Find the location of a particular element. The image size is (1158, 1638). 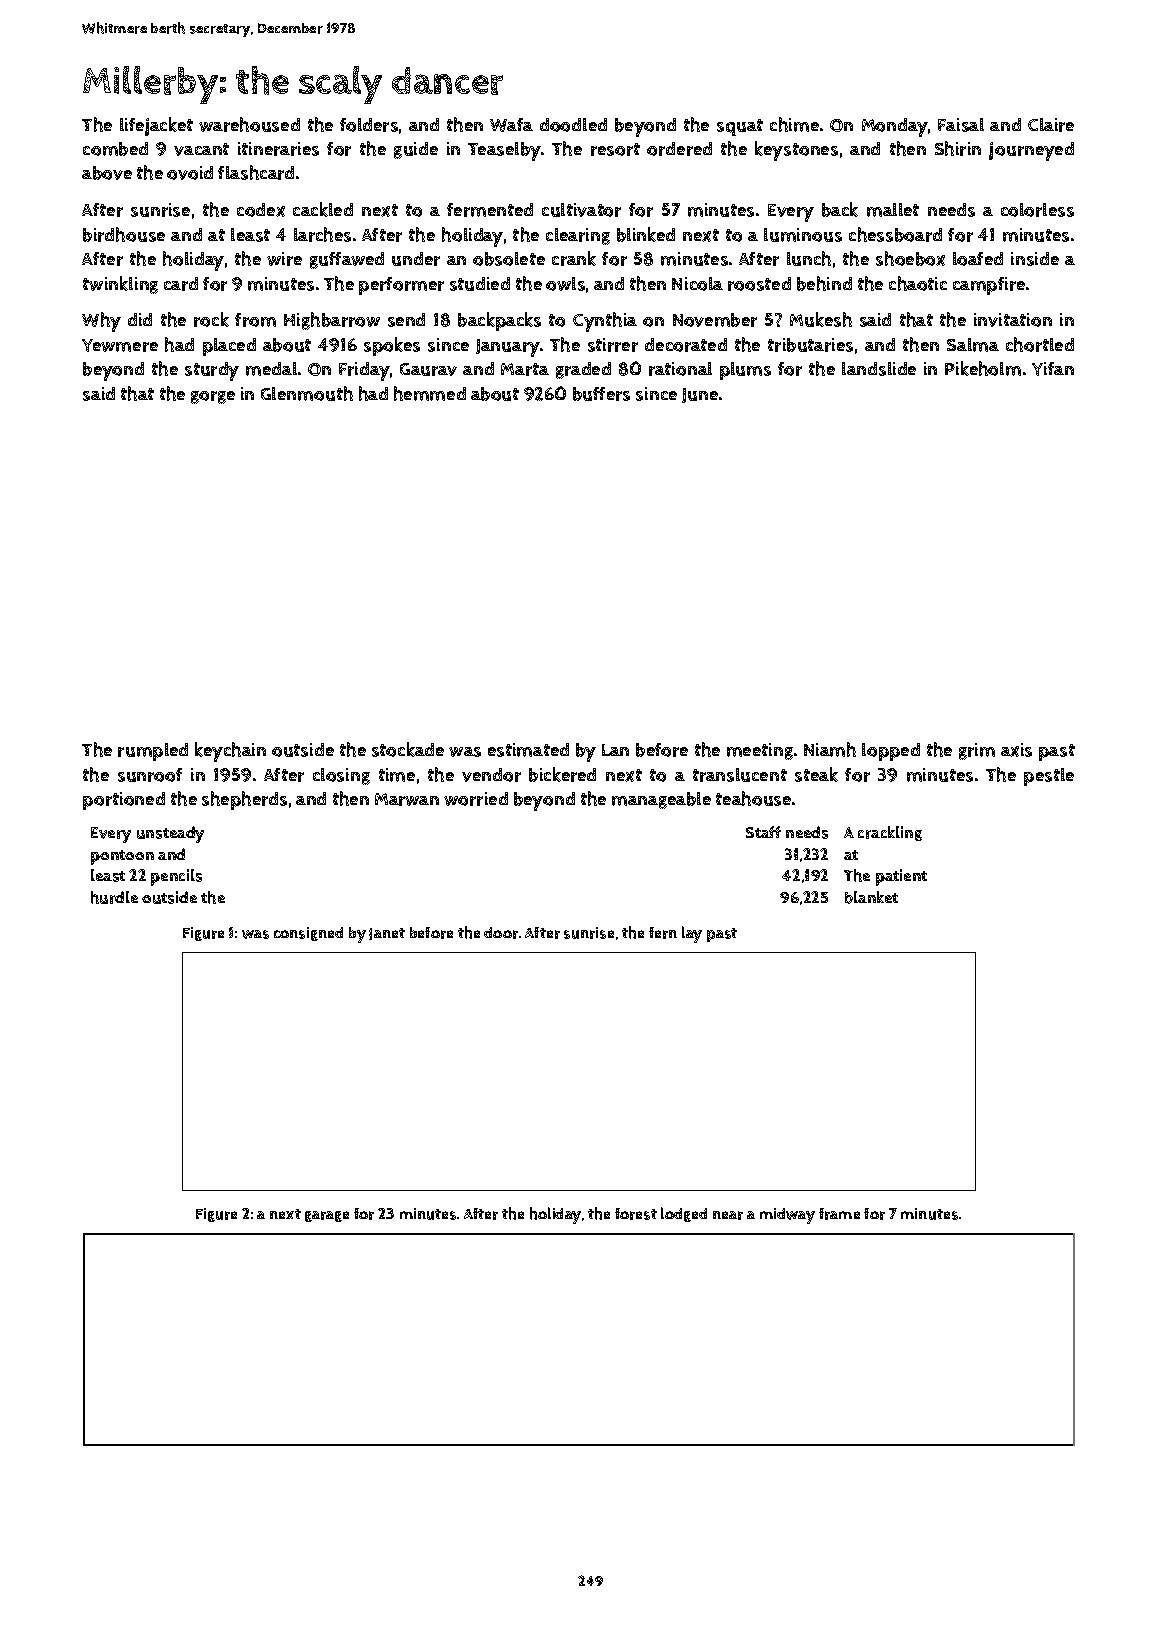

Claire is located at coordinates (1051, 125).
